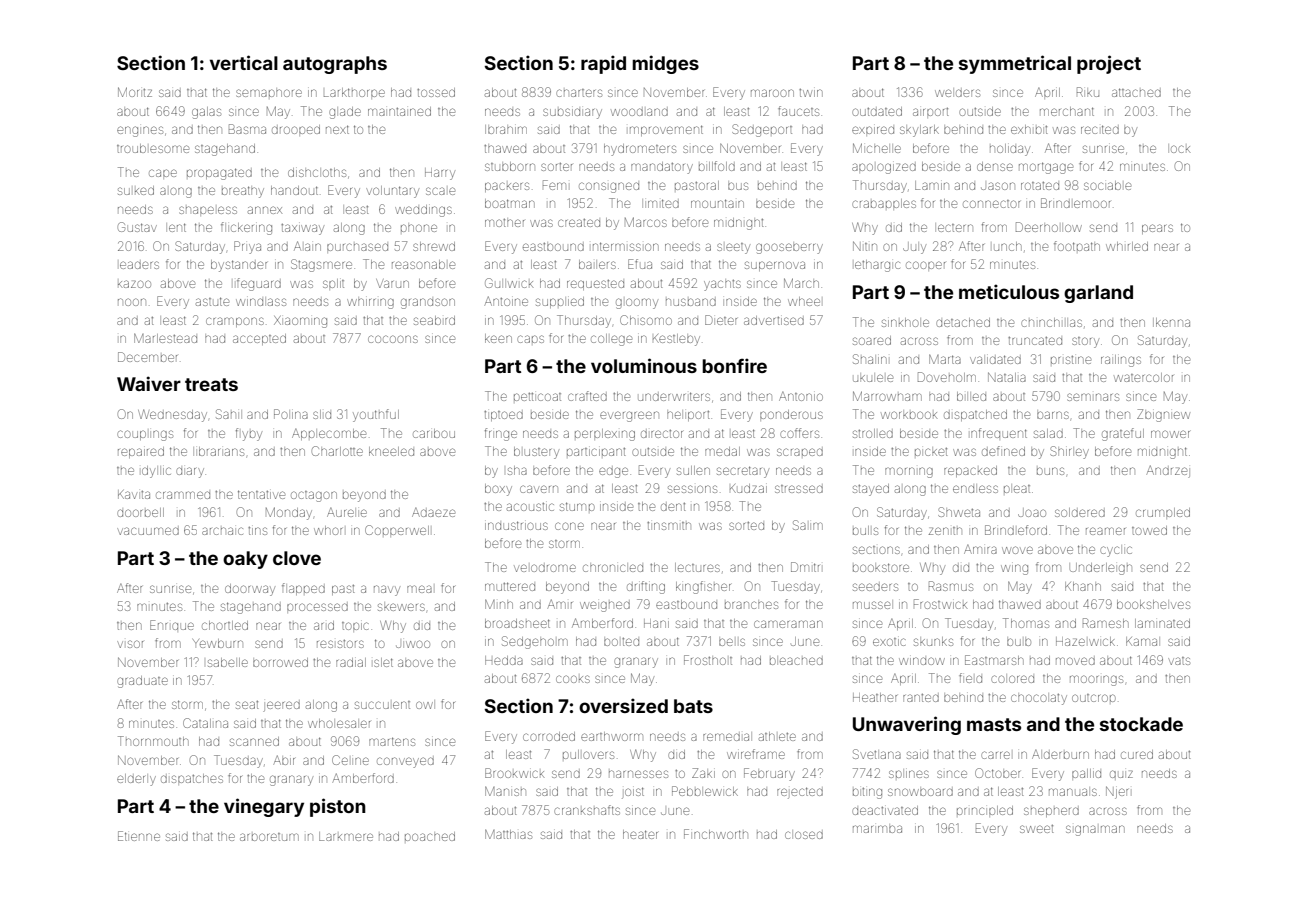  Describe the element at coordinates (975, 415) in the screenshot. I see `dispatched` at that location.
